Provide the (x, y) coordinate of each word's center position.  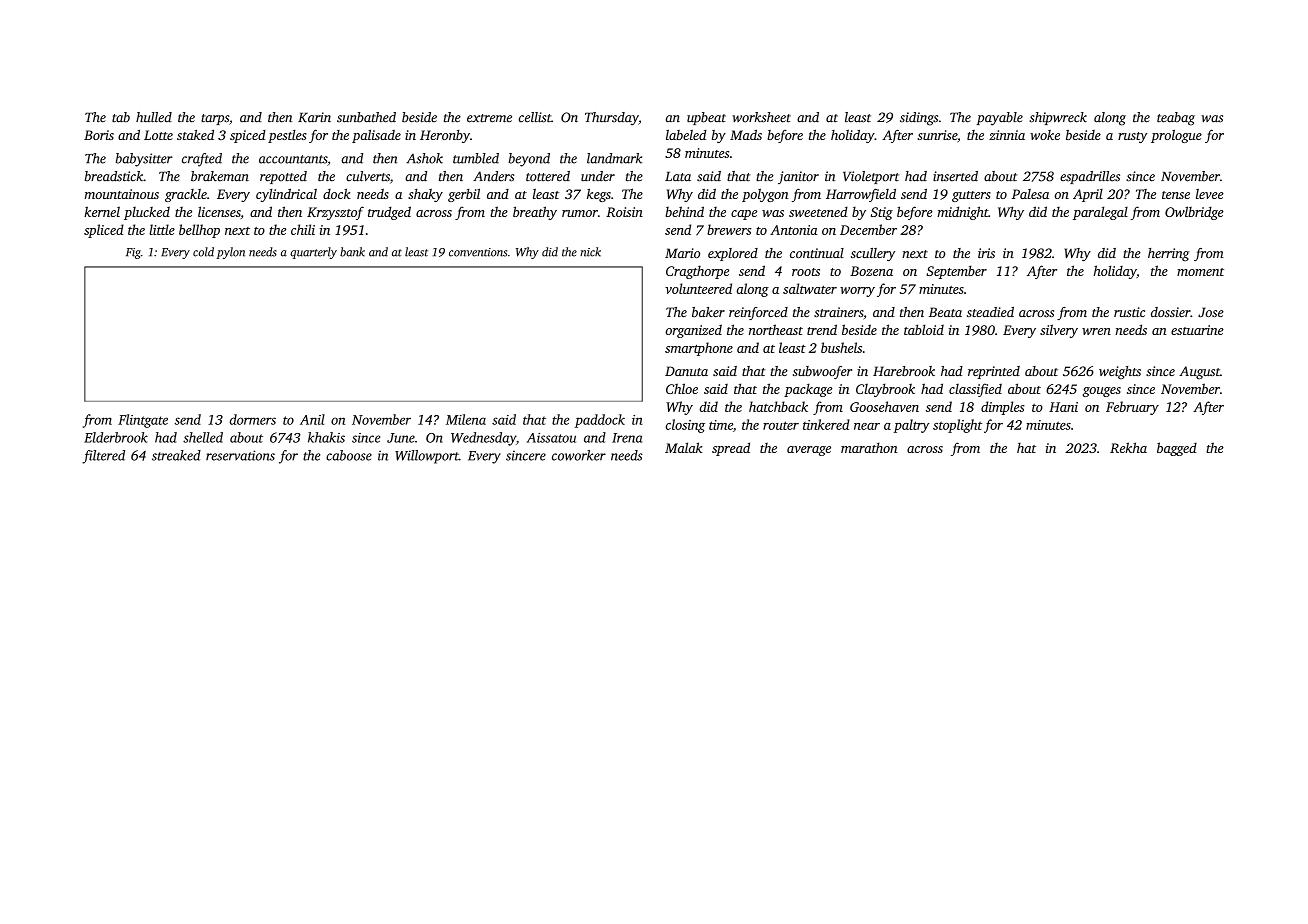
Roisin (624, 212)
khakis (326, 437)
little (162, 229)
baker (708, 312)
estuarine (1197, 330)
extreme (489, 118)
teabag (1176, 119)
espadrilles (1090, 177)
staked (195, 134)
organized (694, 331)
